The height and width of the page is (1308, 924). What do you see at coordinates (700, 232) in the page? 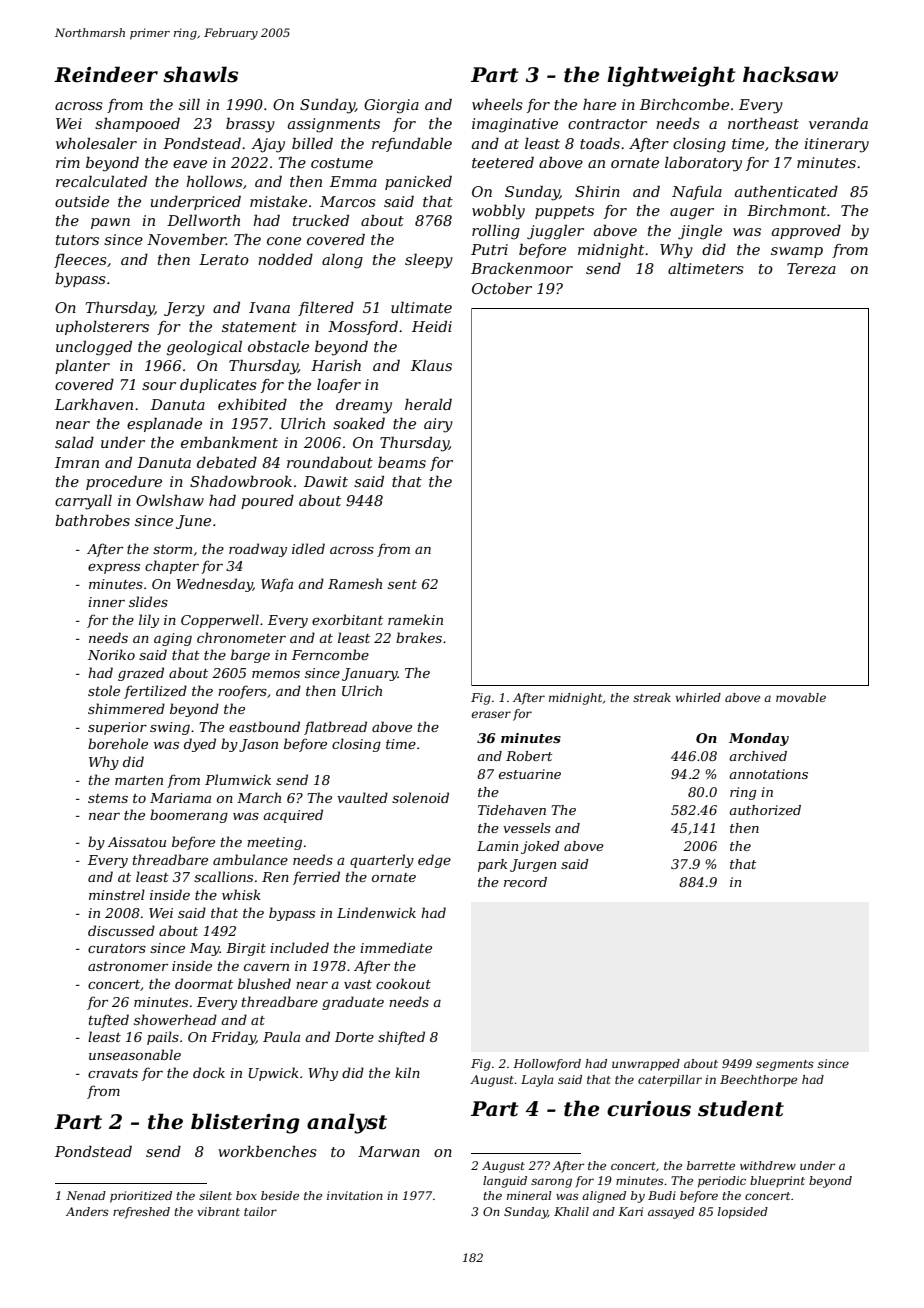
I see `jingle` at bounding box center [700, 232].
